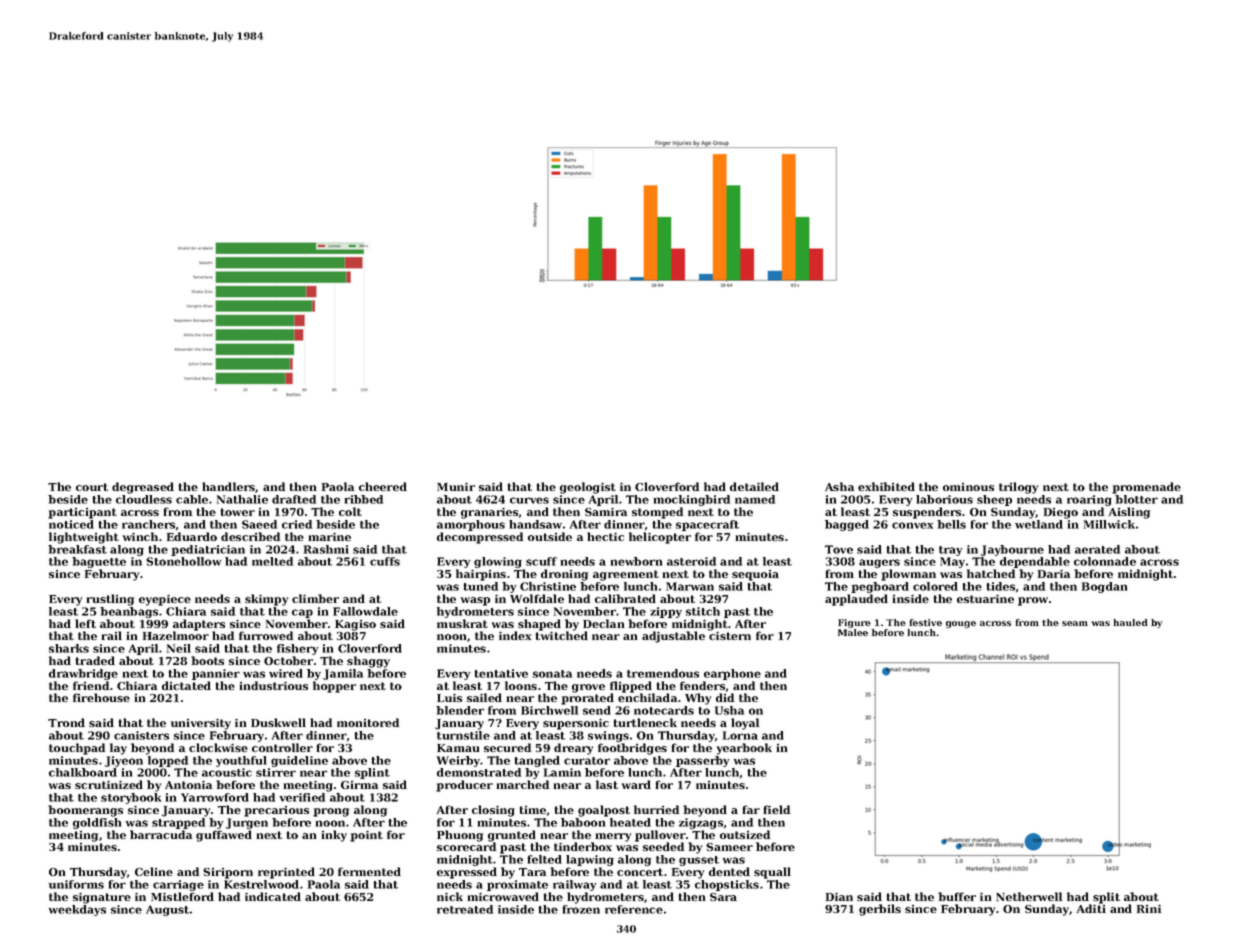 This page has width=1233, height=952. Describe the element at coordinates (92, 487) in the page. I see `court` at that location.
